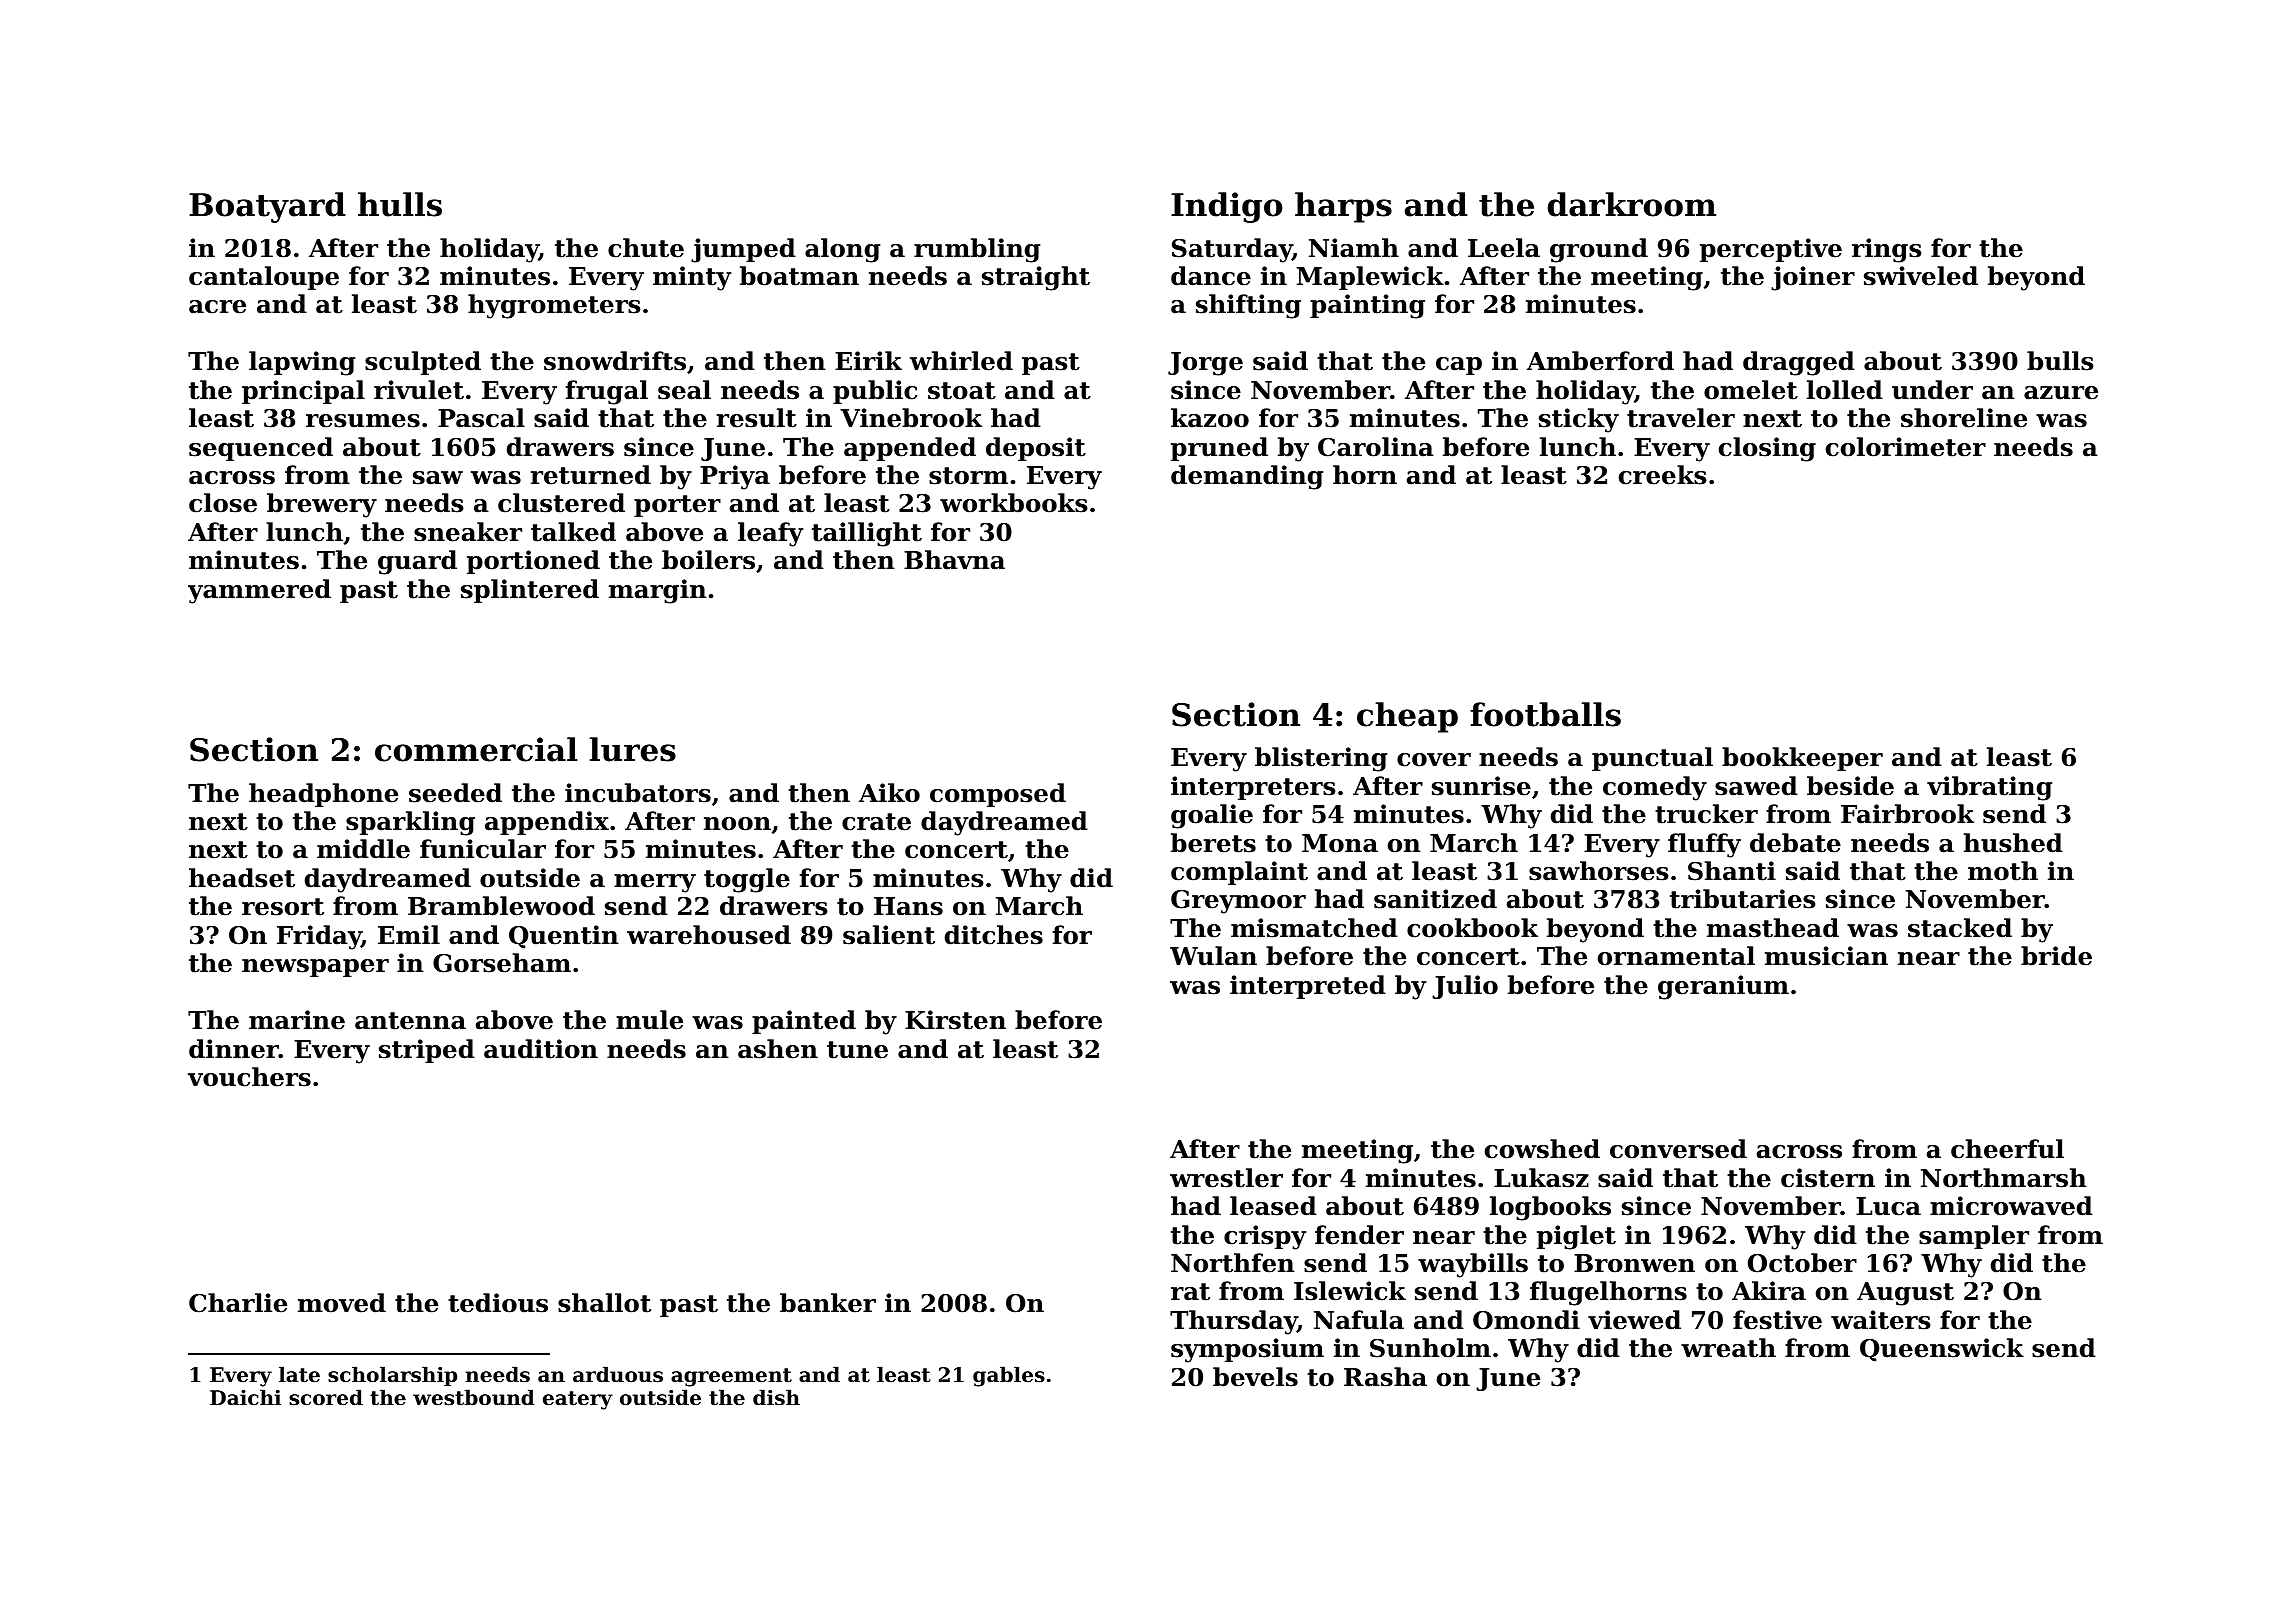 The image size is (2292, 1620). What do you see at coordinates (954, 560) in the image?
I see `Bhavna` at bounding box center [954, 560].
